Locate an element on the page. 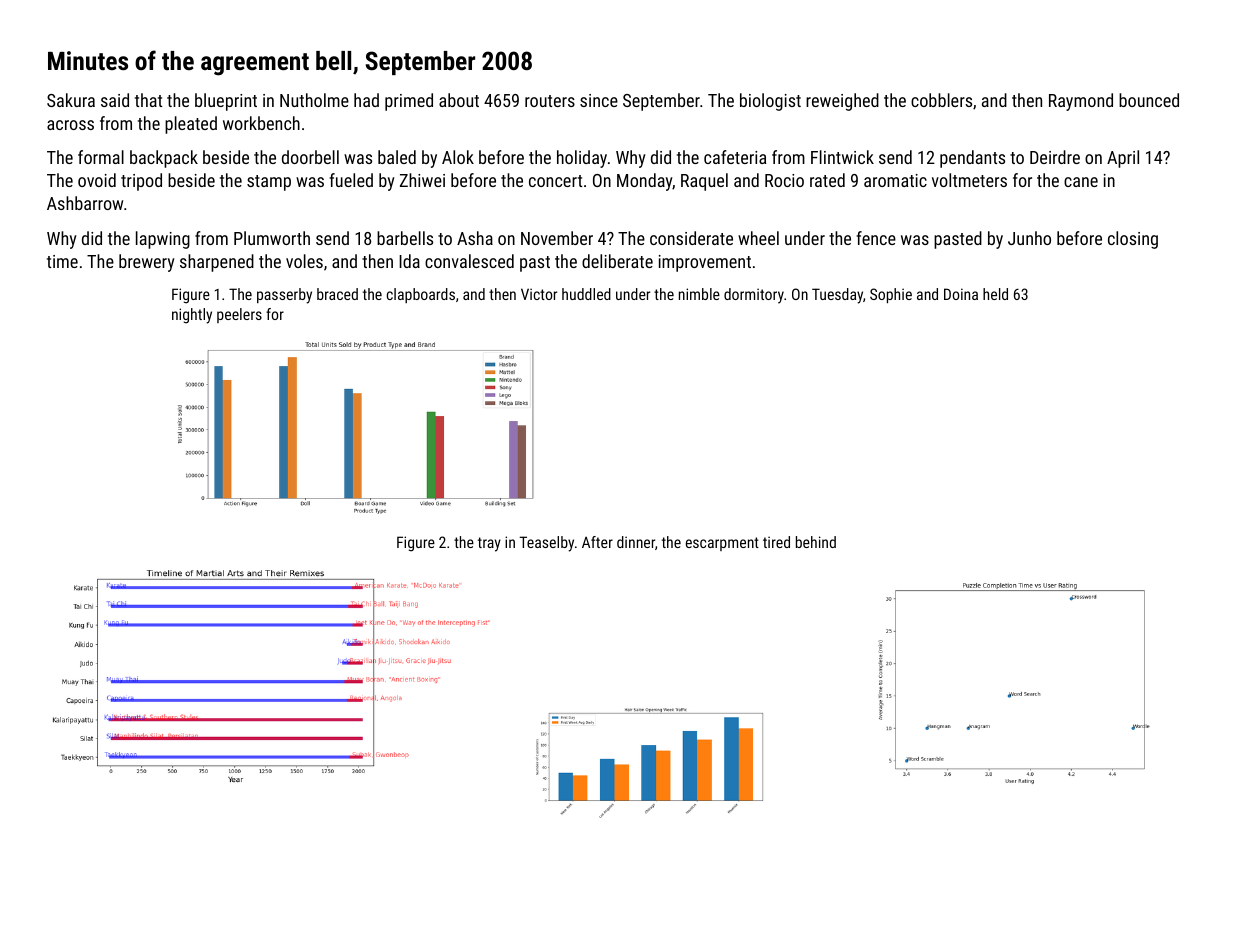 The height and width of the page is (952, 1233). concert is located at coordinates (555, 181).
